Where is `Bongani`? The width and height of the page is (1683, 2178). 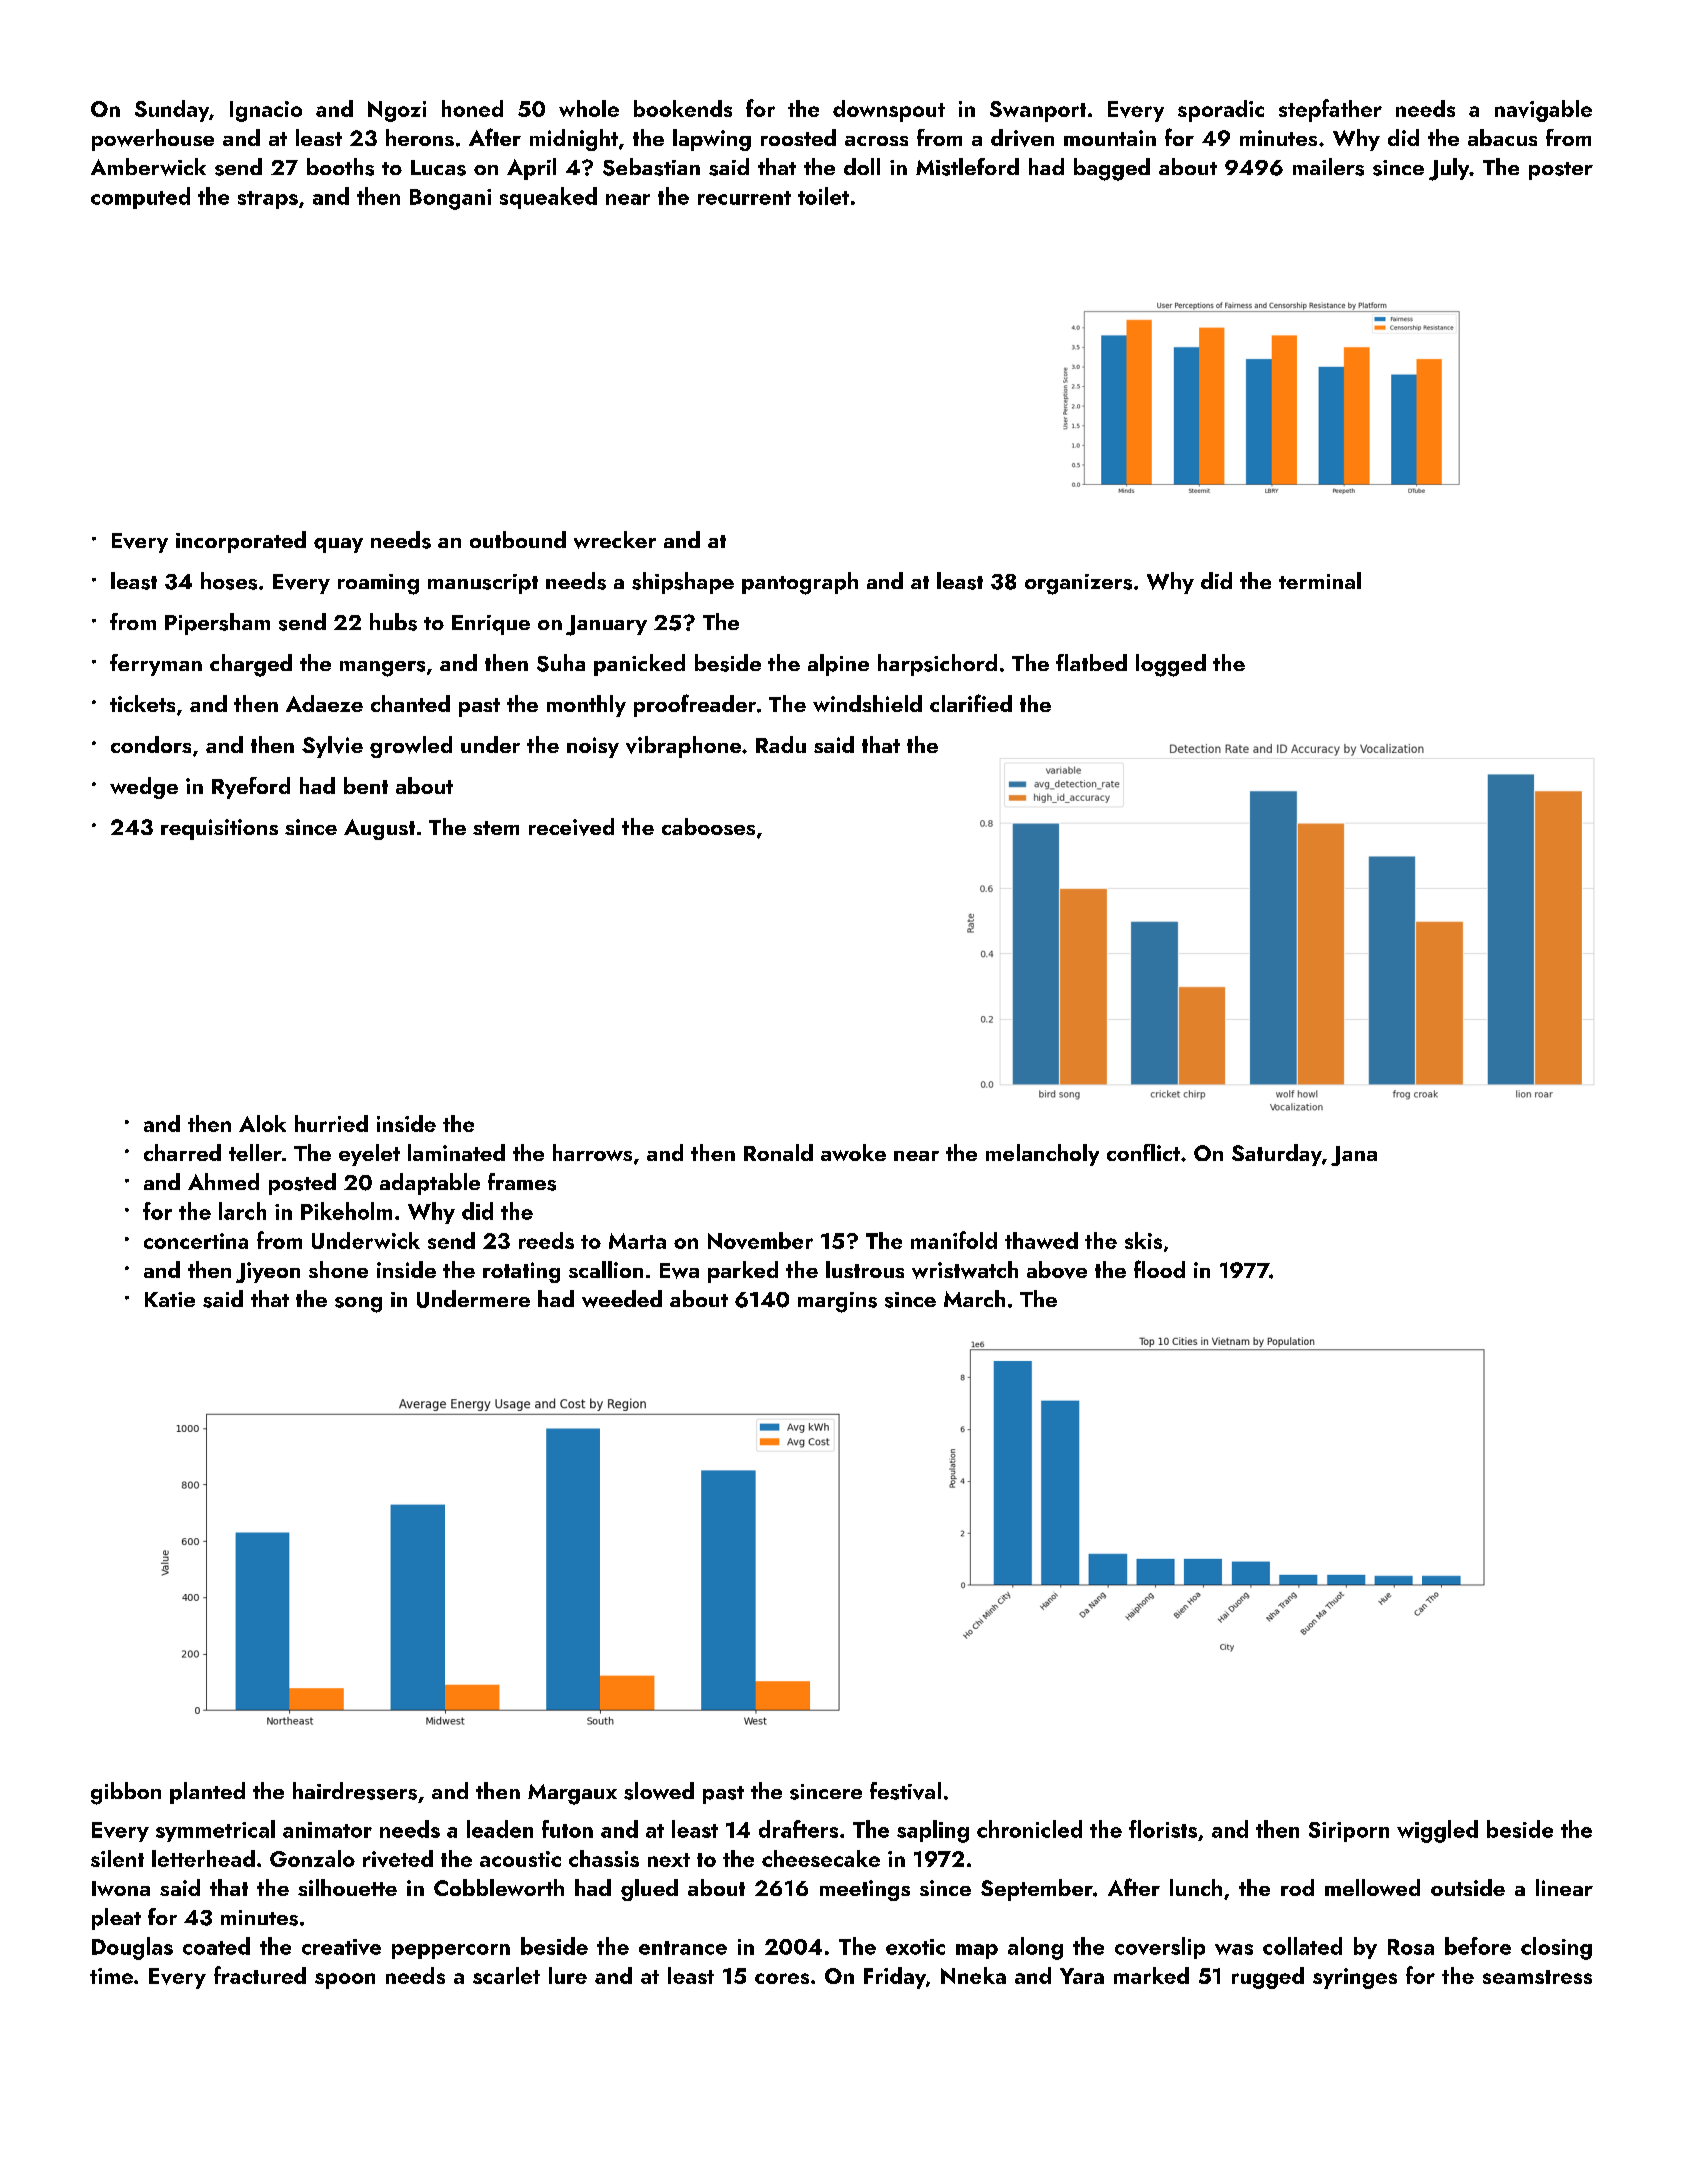
Bongani is located at coordinates (450, 199).
